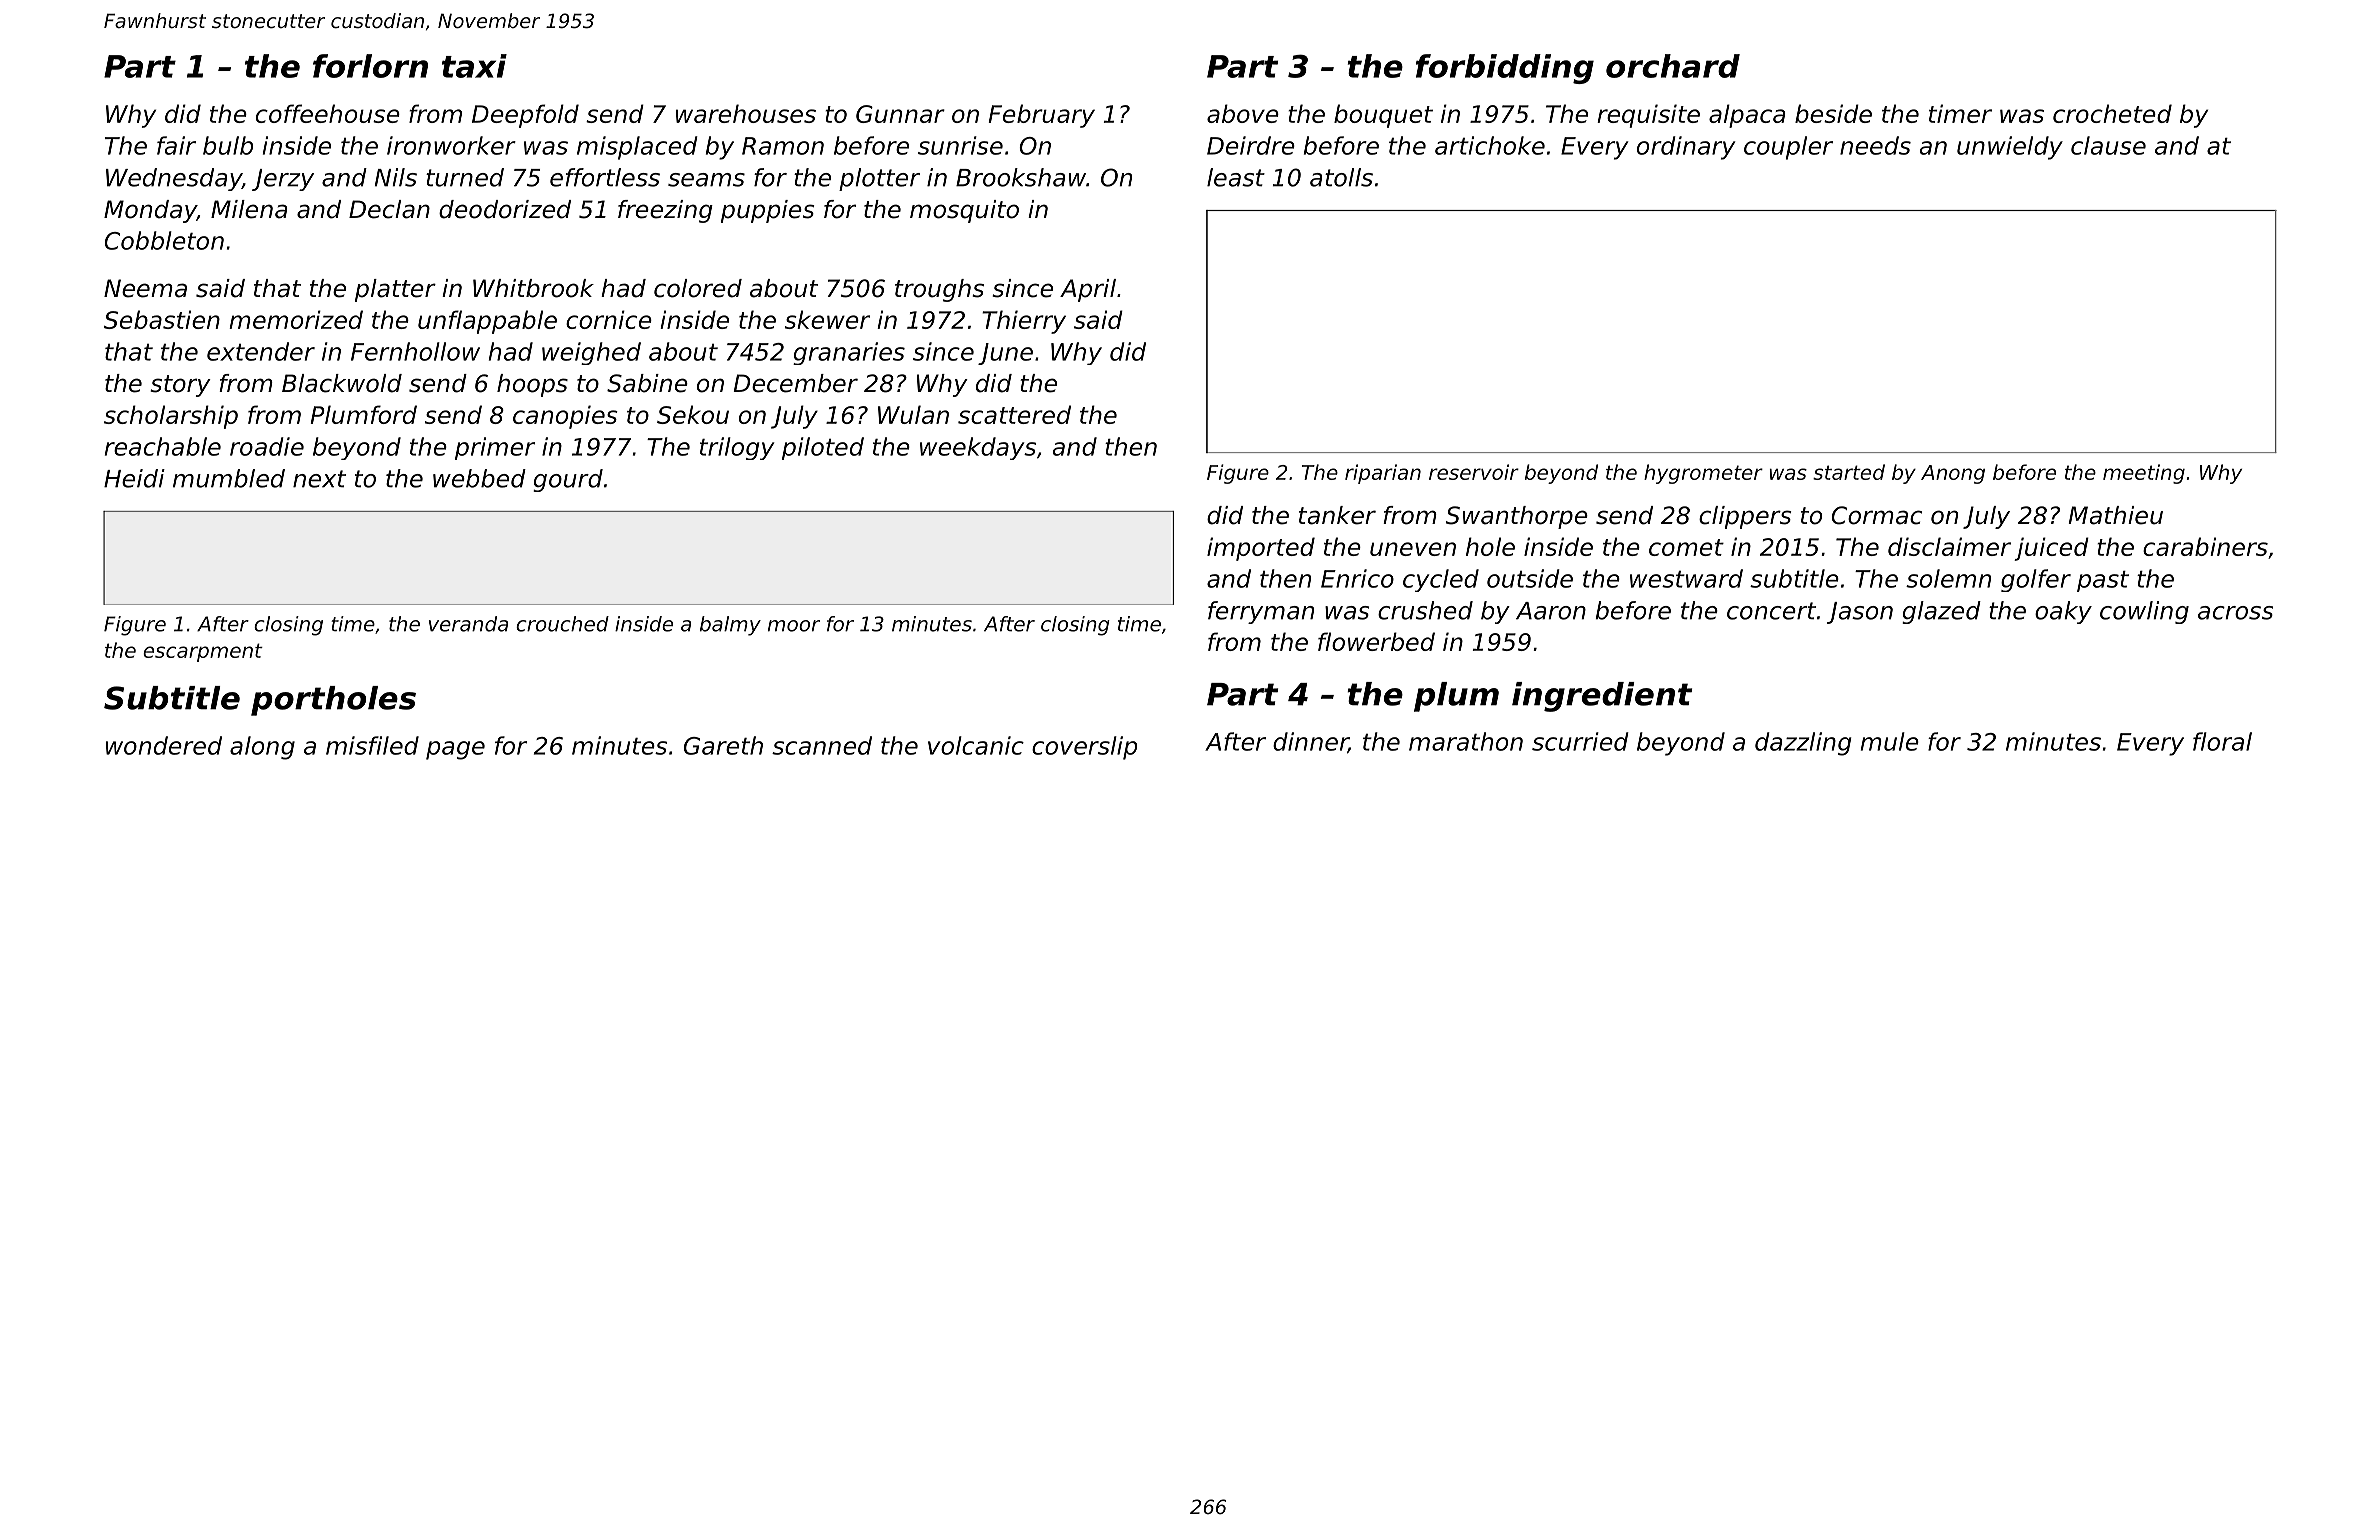 The width and height of the image is (2380, 1540). What do you see at coordinates (2103, 581) in the image?
I see `past` at bounding box center [2103, 581].
